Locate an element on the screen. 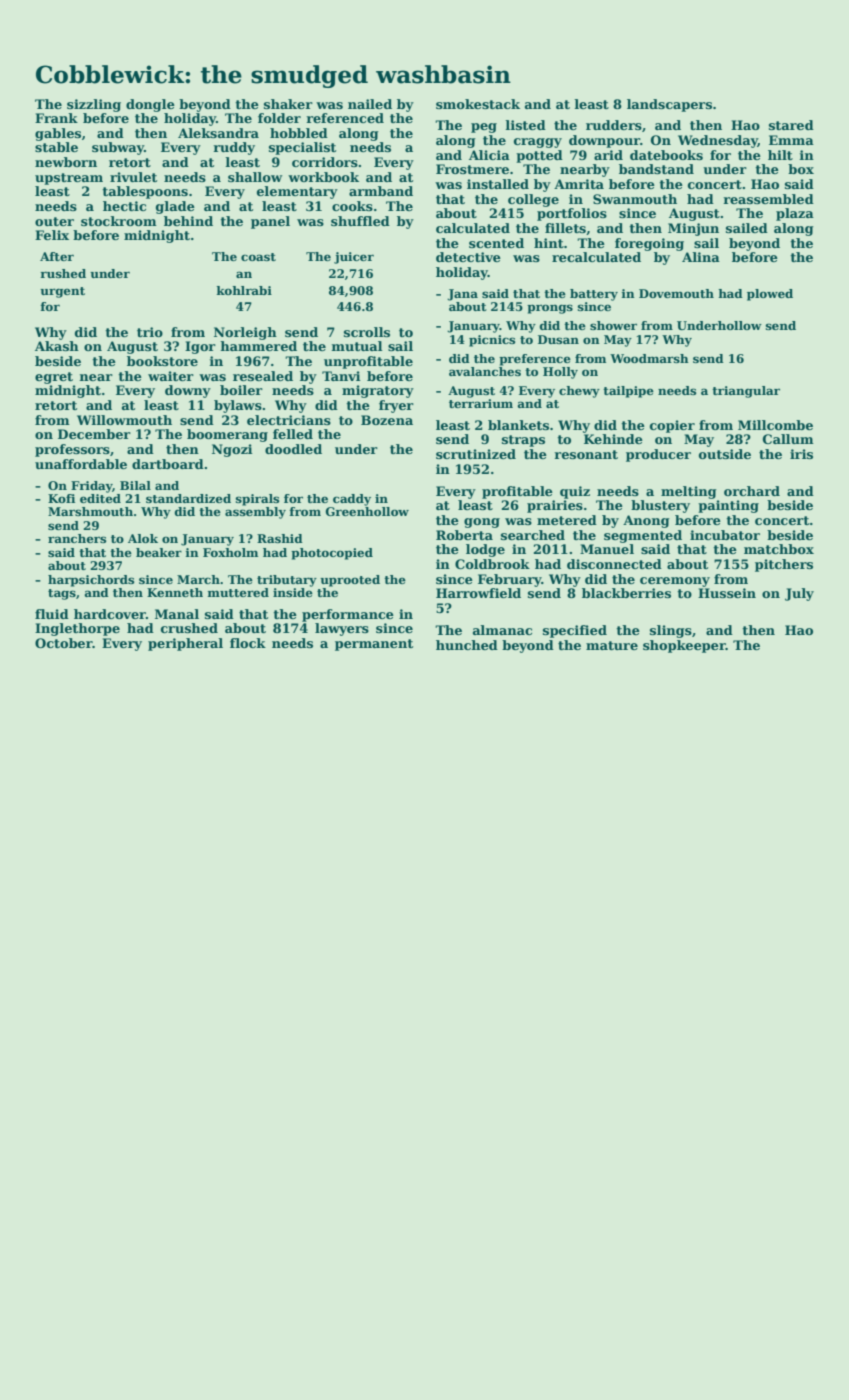 The height and width of the screenshot is (1400, 849). doodled is located at coordinates (293, 449).
